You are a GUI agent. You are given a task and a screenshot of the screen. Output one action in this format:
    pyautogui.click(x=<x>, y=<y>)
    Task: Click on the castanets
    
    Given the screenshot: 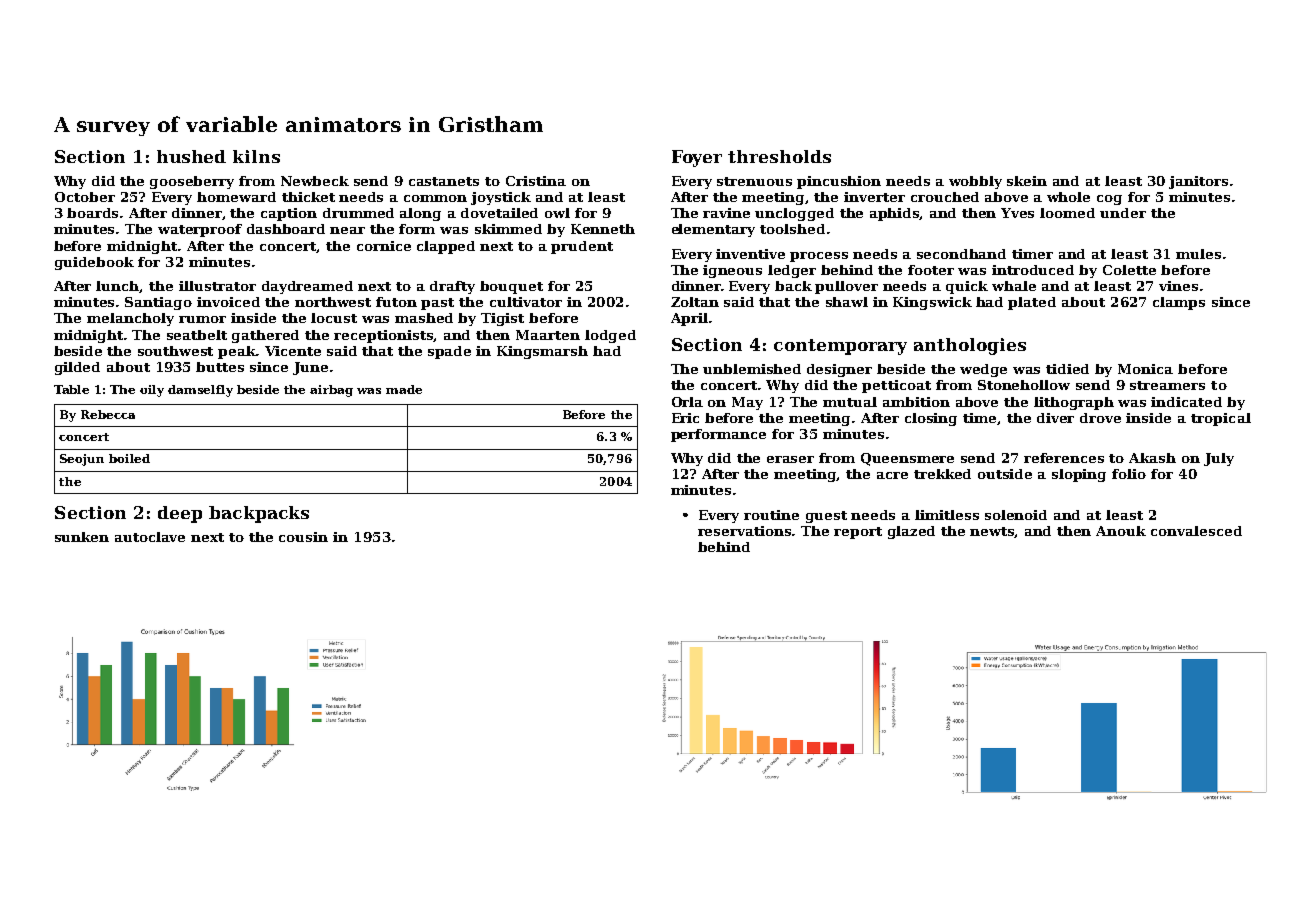 What is the action you would take?
    pyautogui.click(x=444, y=181)
